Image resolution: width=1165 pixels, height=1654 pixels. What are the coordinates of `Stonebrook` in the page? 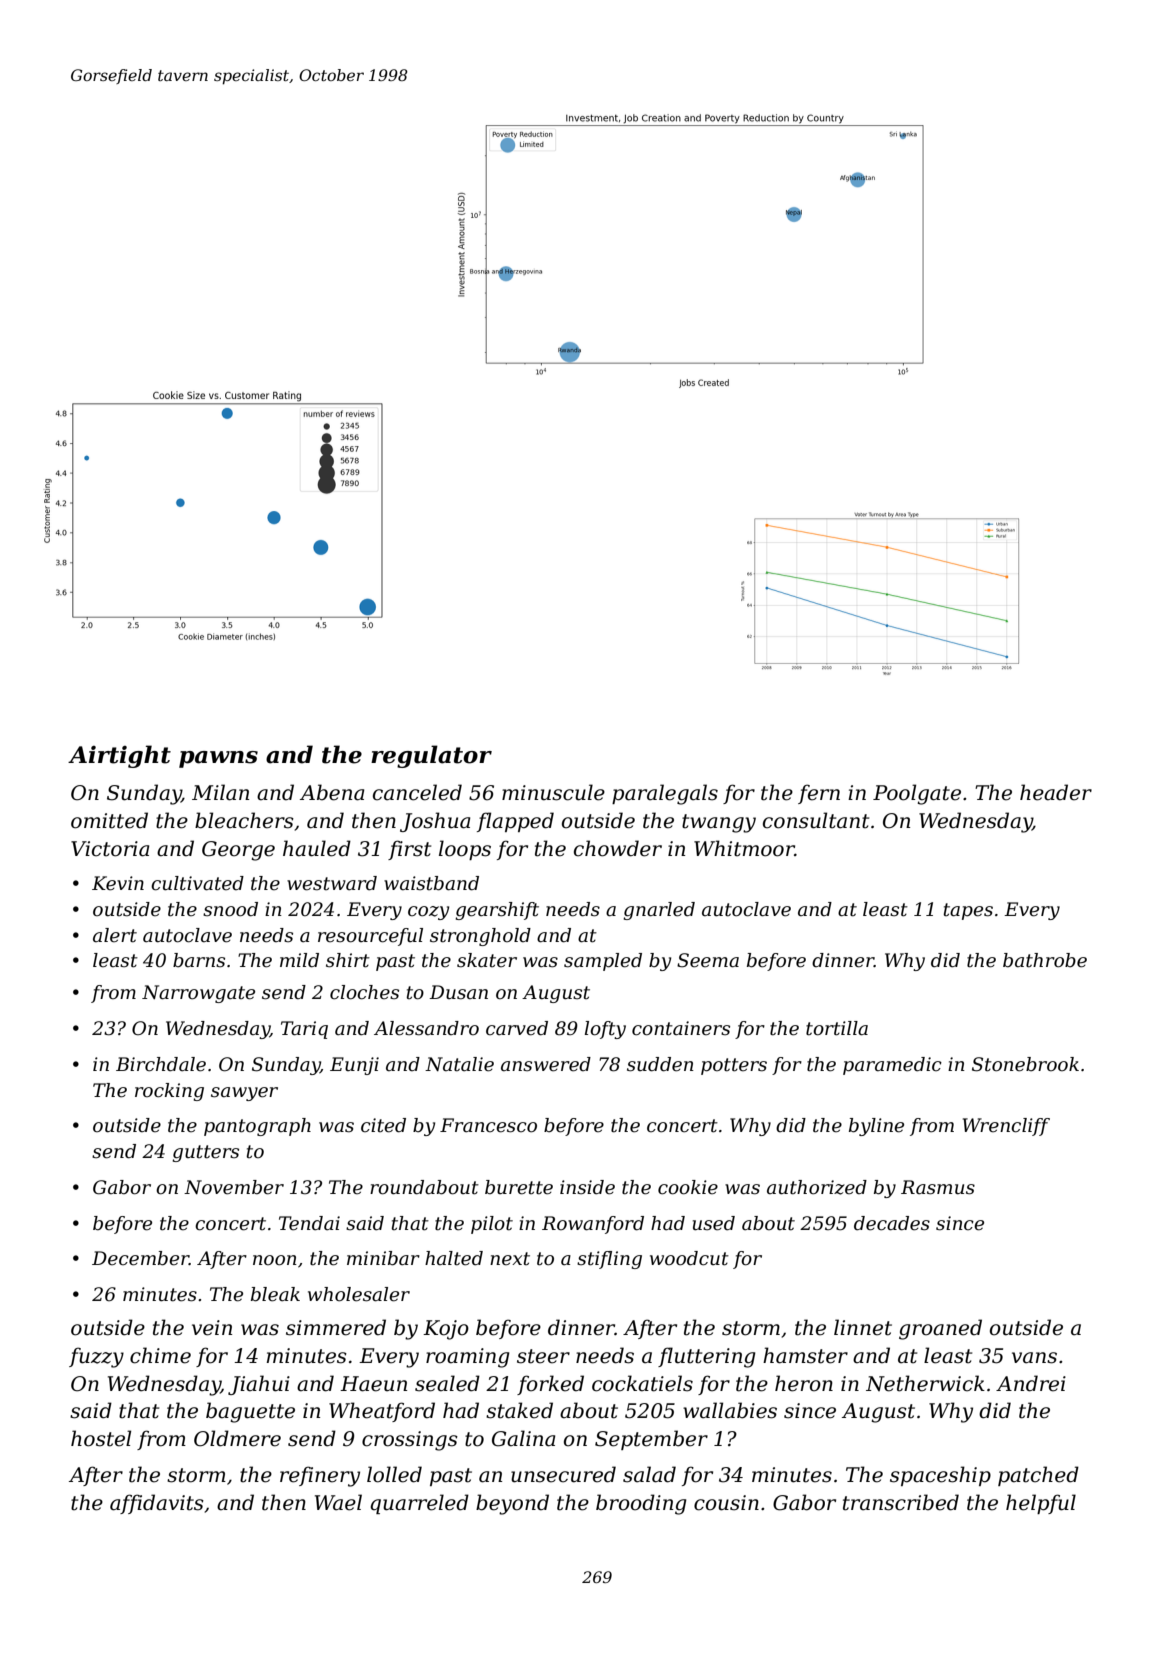 It's located at (1025, 1064).
